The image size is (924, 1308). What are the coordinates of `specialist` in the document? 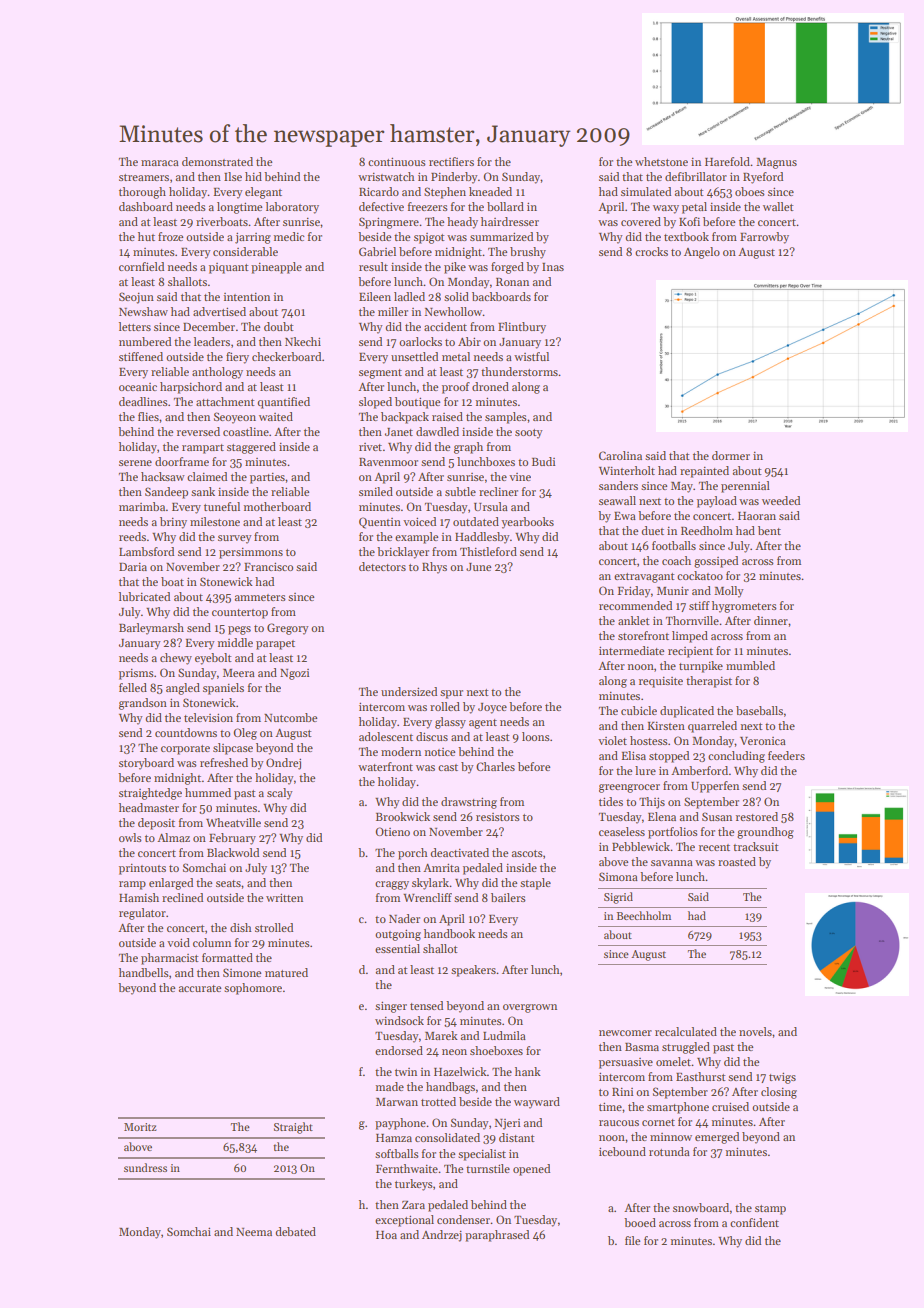 It's located at (482, 1155).
